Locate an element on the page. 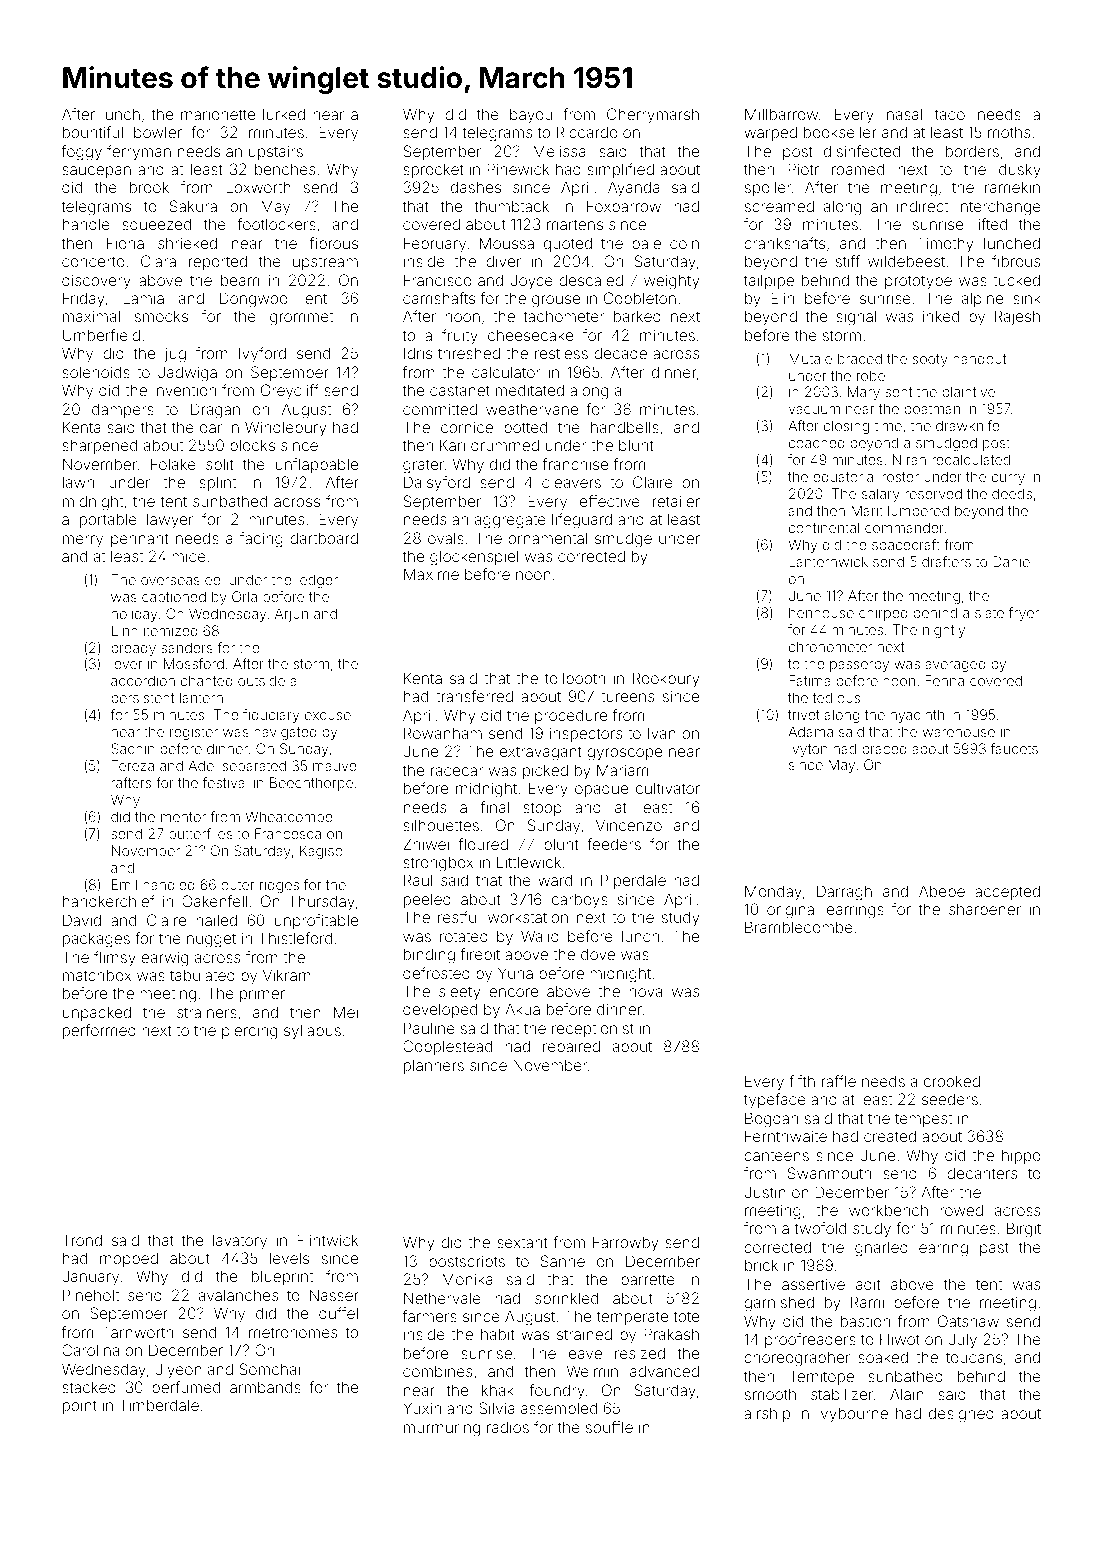 The image size is (1103, 1560). advanced is located at coordinates (664, 1371).
